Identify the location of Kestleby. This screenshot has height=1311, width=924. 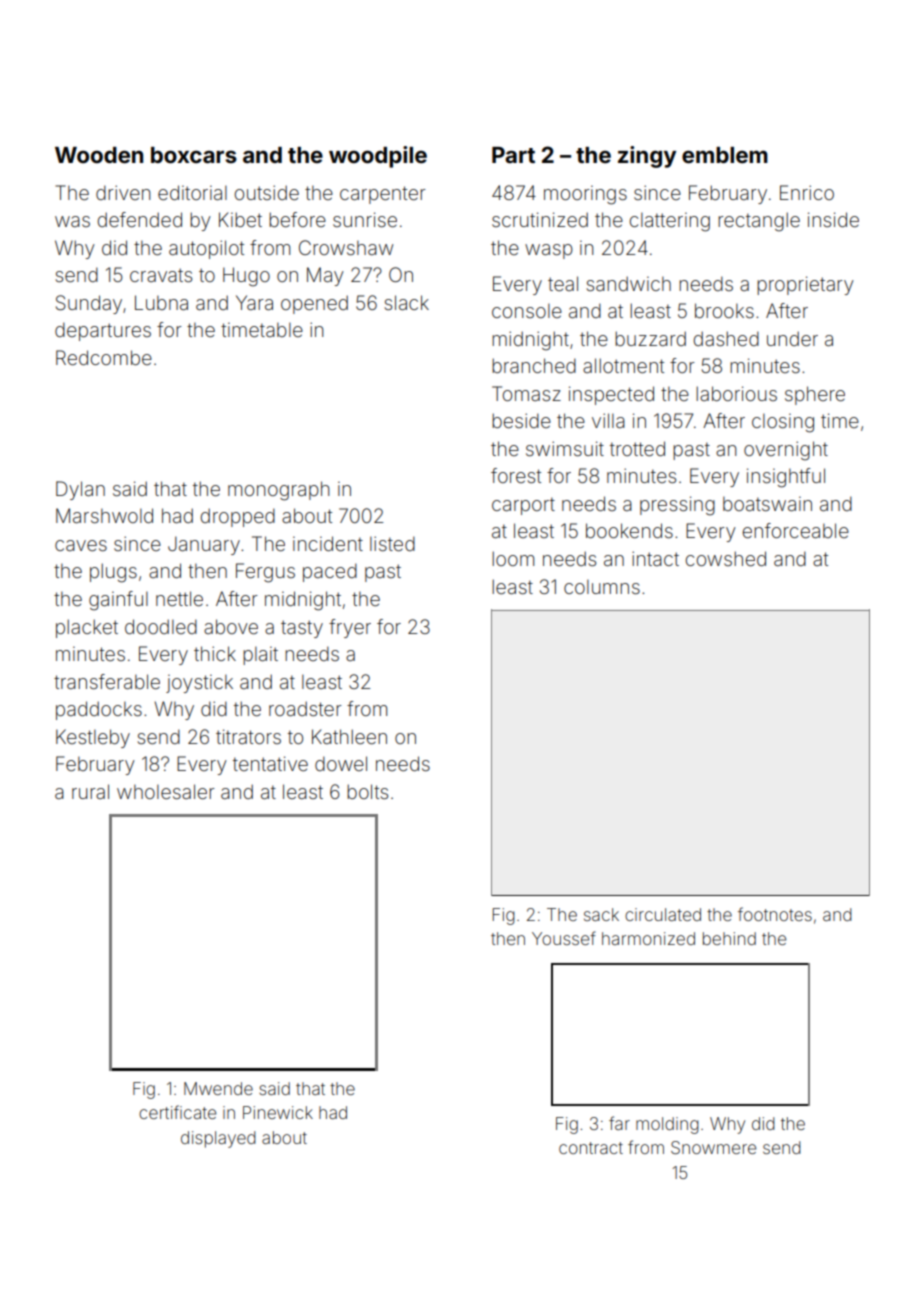
(93, 738).
